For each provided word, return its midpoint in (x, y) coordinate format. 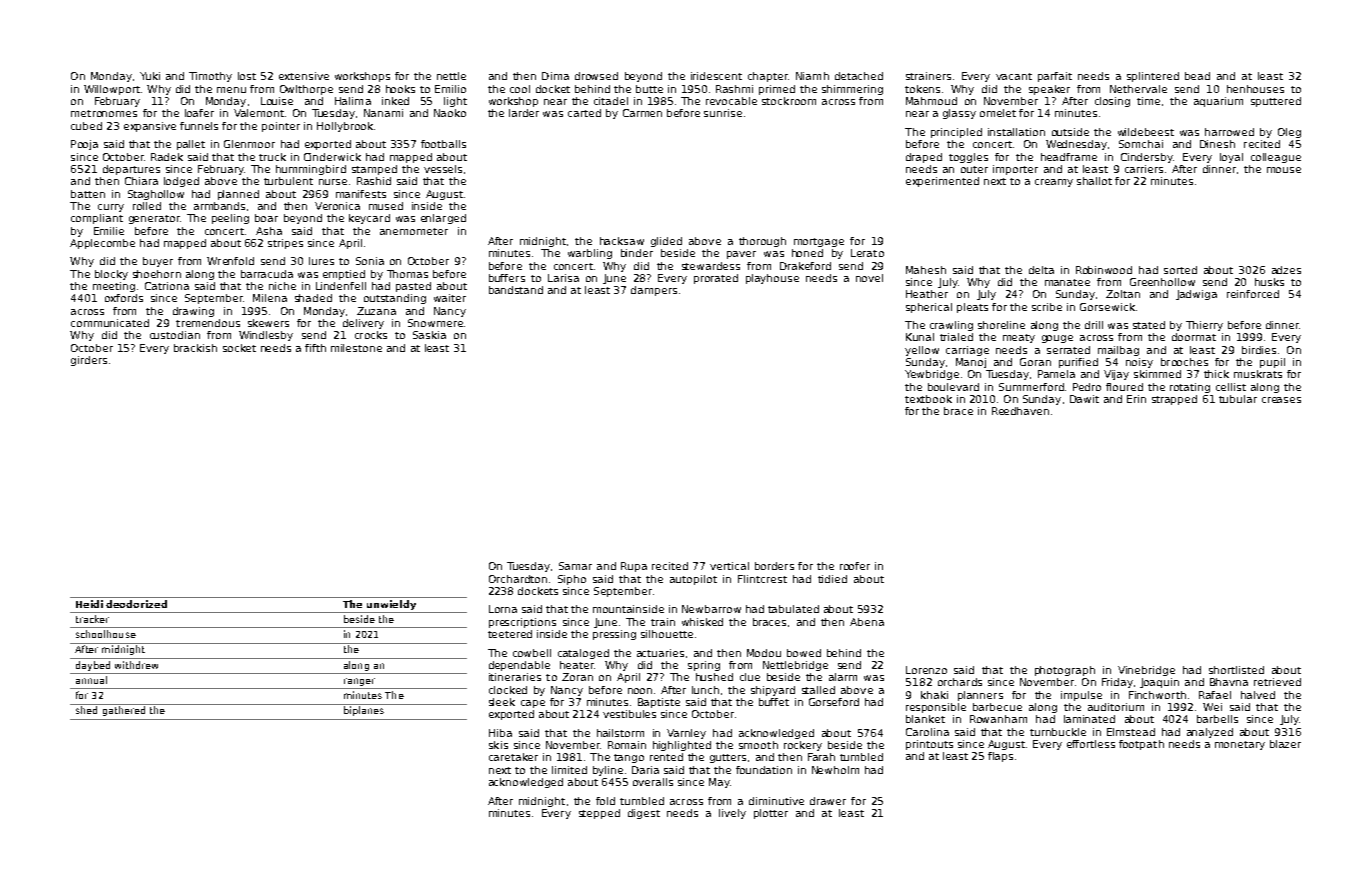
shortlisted (1236, 670)
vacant (1014, 76)
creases (1281, 400)
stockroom (789, 101)
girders (89, 361)
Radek (167, 157)
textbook (928, 399)
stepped (599, 814)
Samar (575, 566)
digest (644, 814)
